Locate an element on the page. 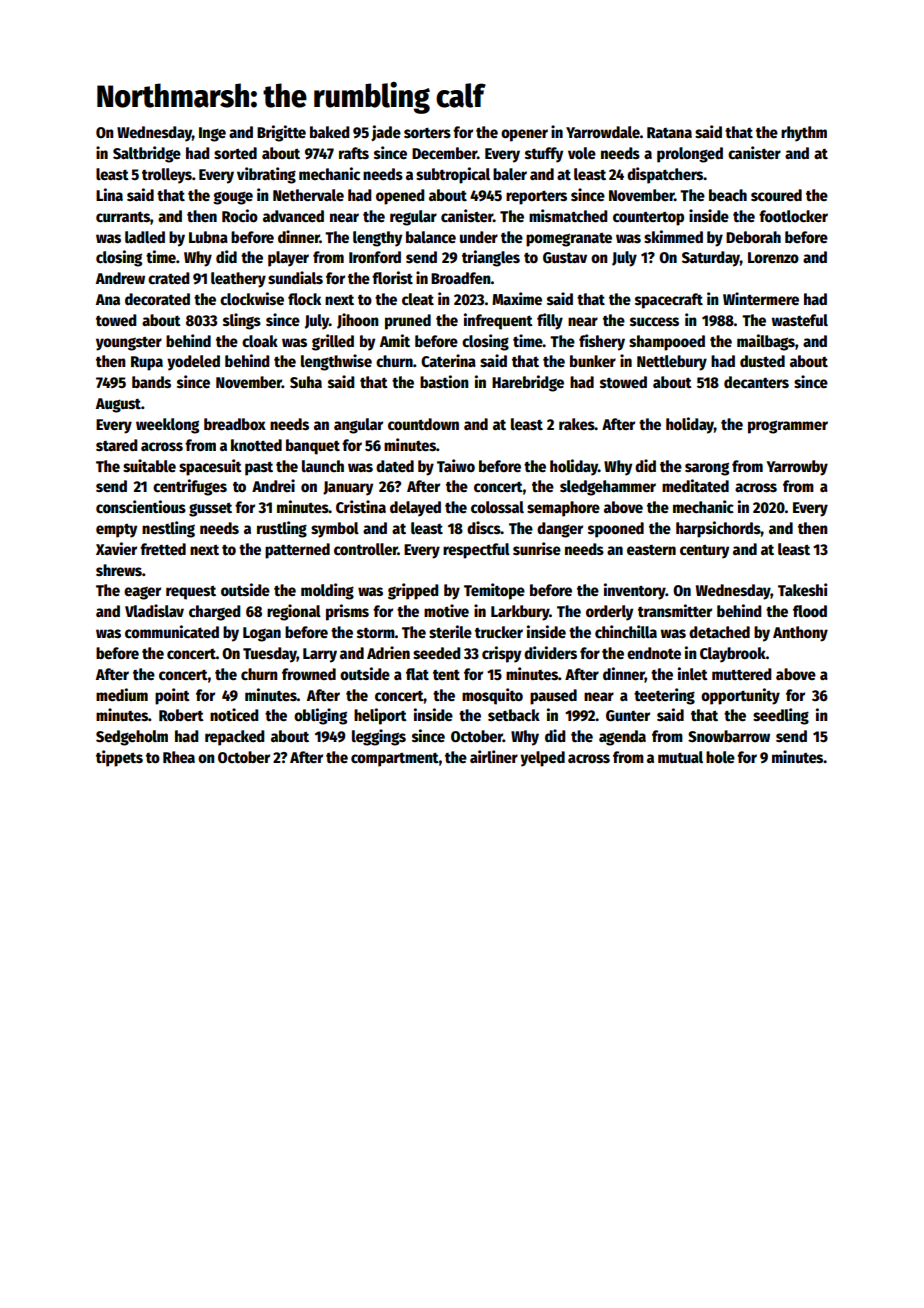  request is located at coordinates (191, 593).
